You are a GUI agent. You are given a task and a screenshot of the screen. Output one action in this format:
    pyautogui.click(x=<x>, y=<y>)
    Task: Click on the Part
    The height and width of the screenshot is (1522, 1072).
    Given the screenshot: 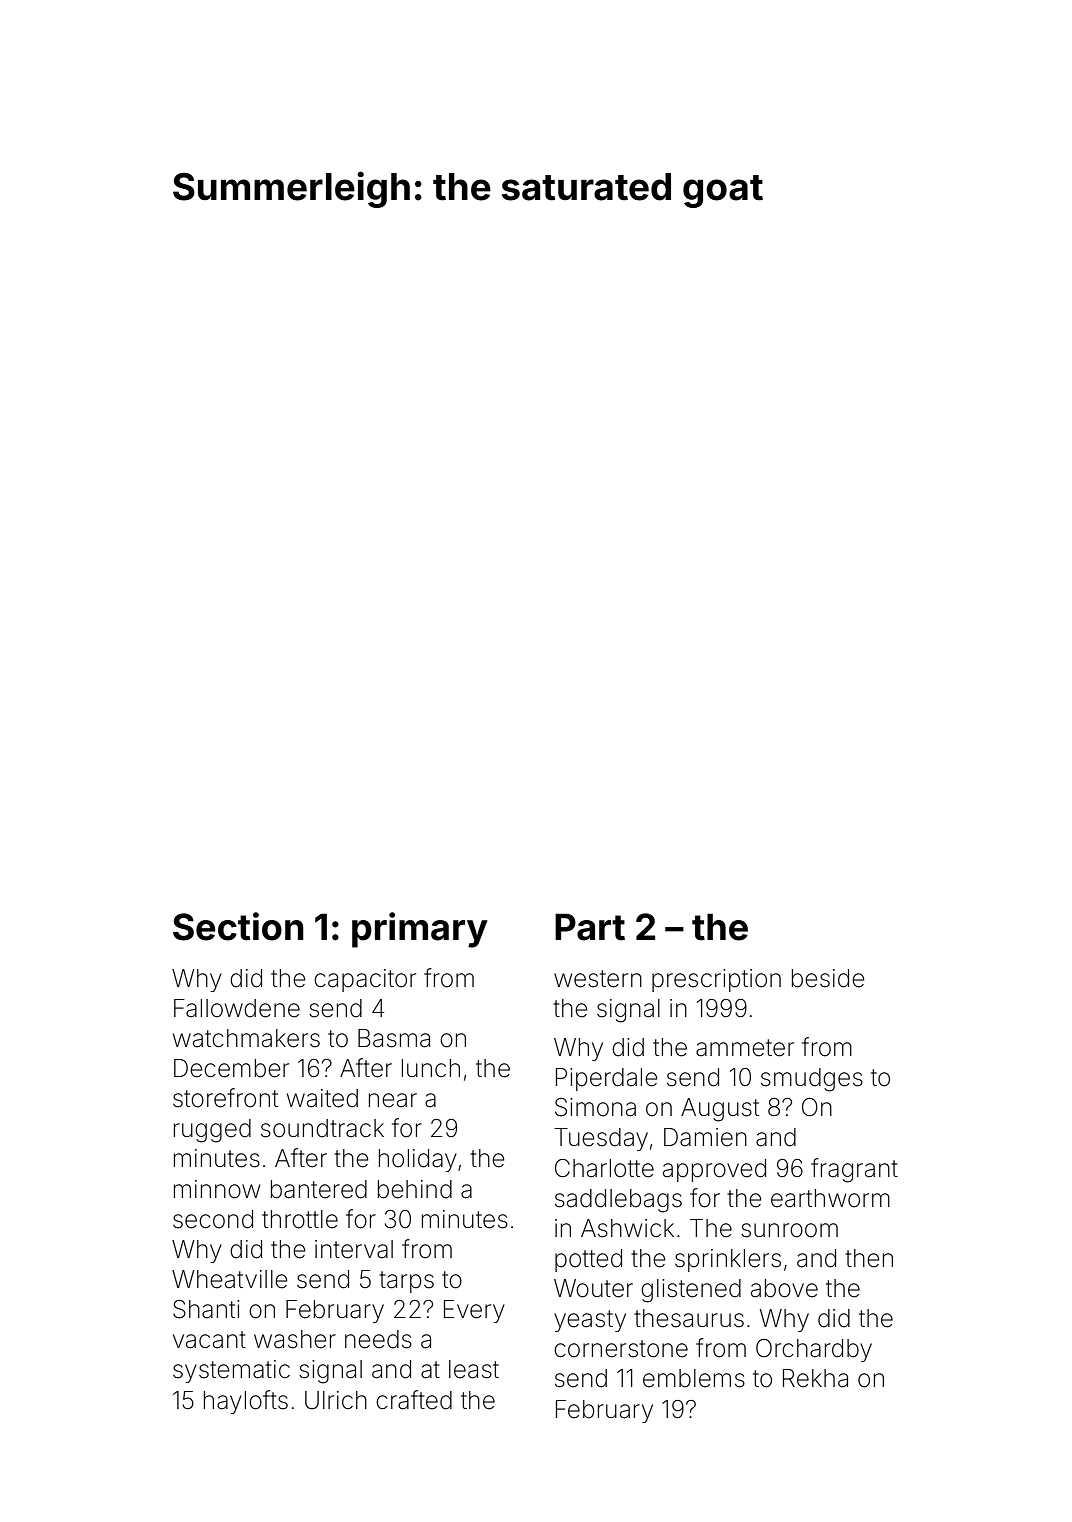 What is the action you would take?
    pyautogui.click(x=590, y=927)
